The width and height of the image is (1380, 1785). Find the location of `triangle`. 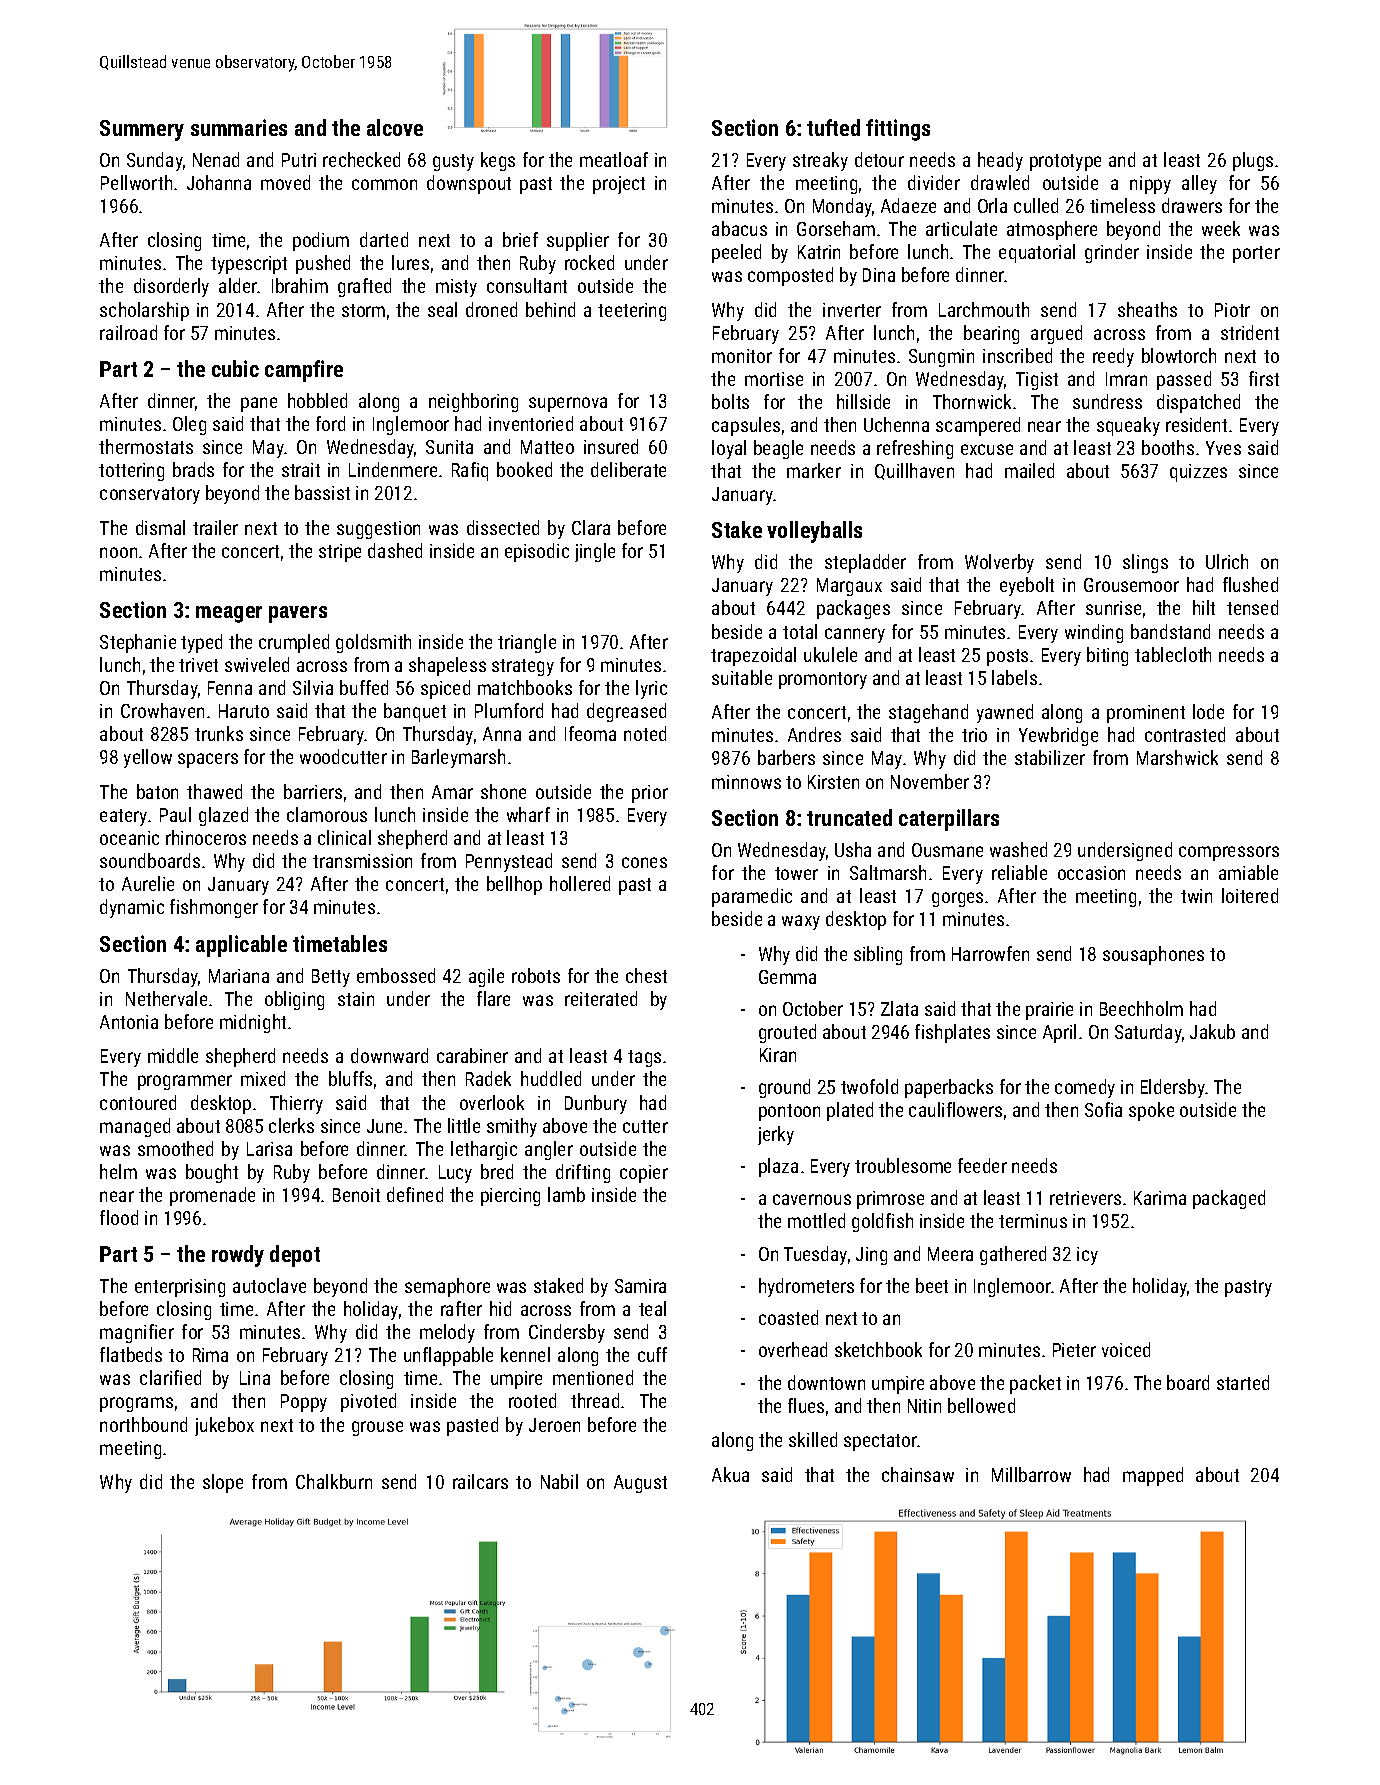

triangle is located at coordinates (527, 643).
